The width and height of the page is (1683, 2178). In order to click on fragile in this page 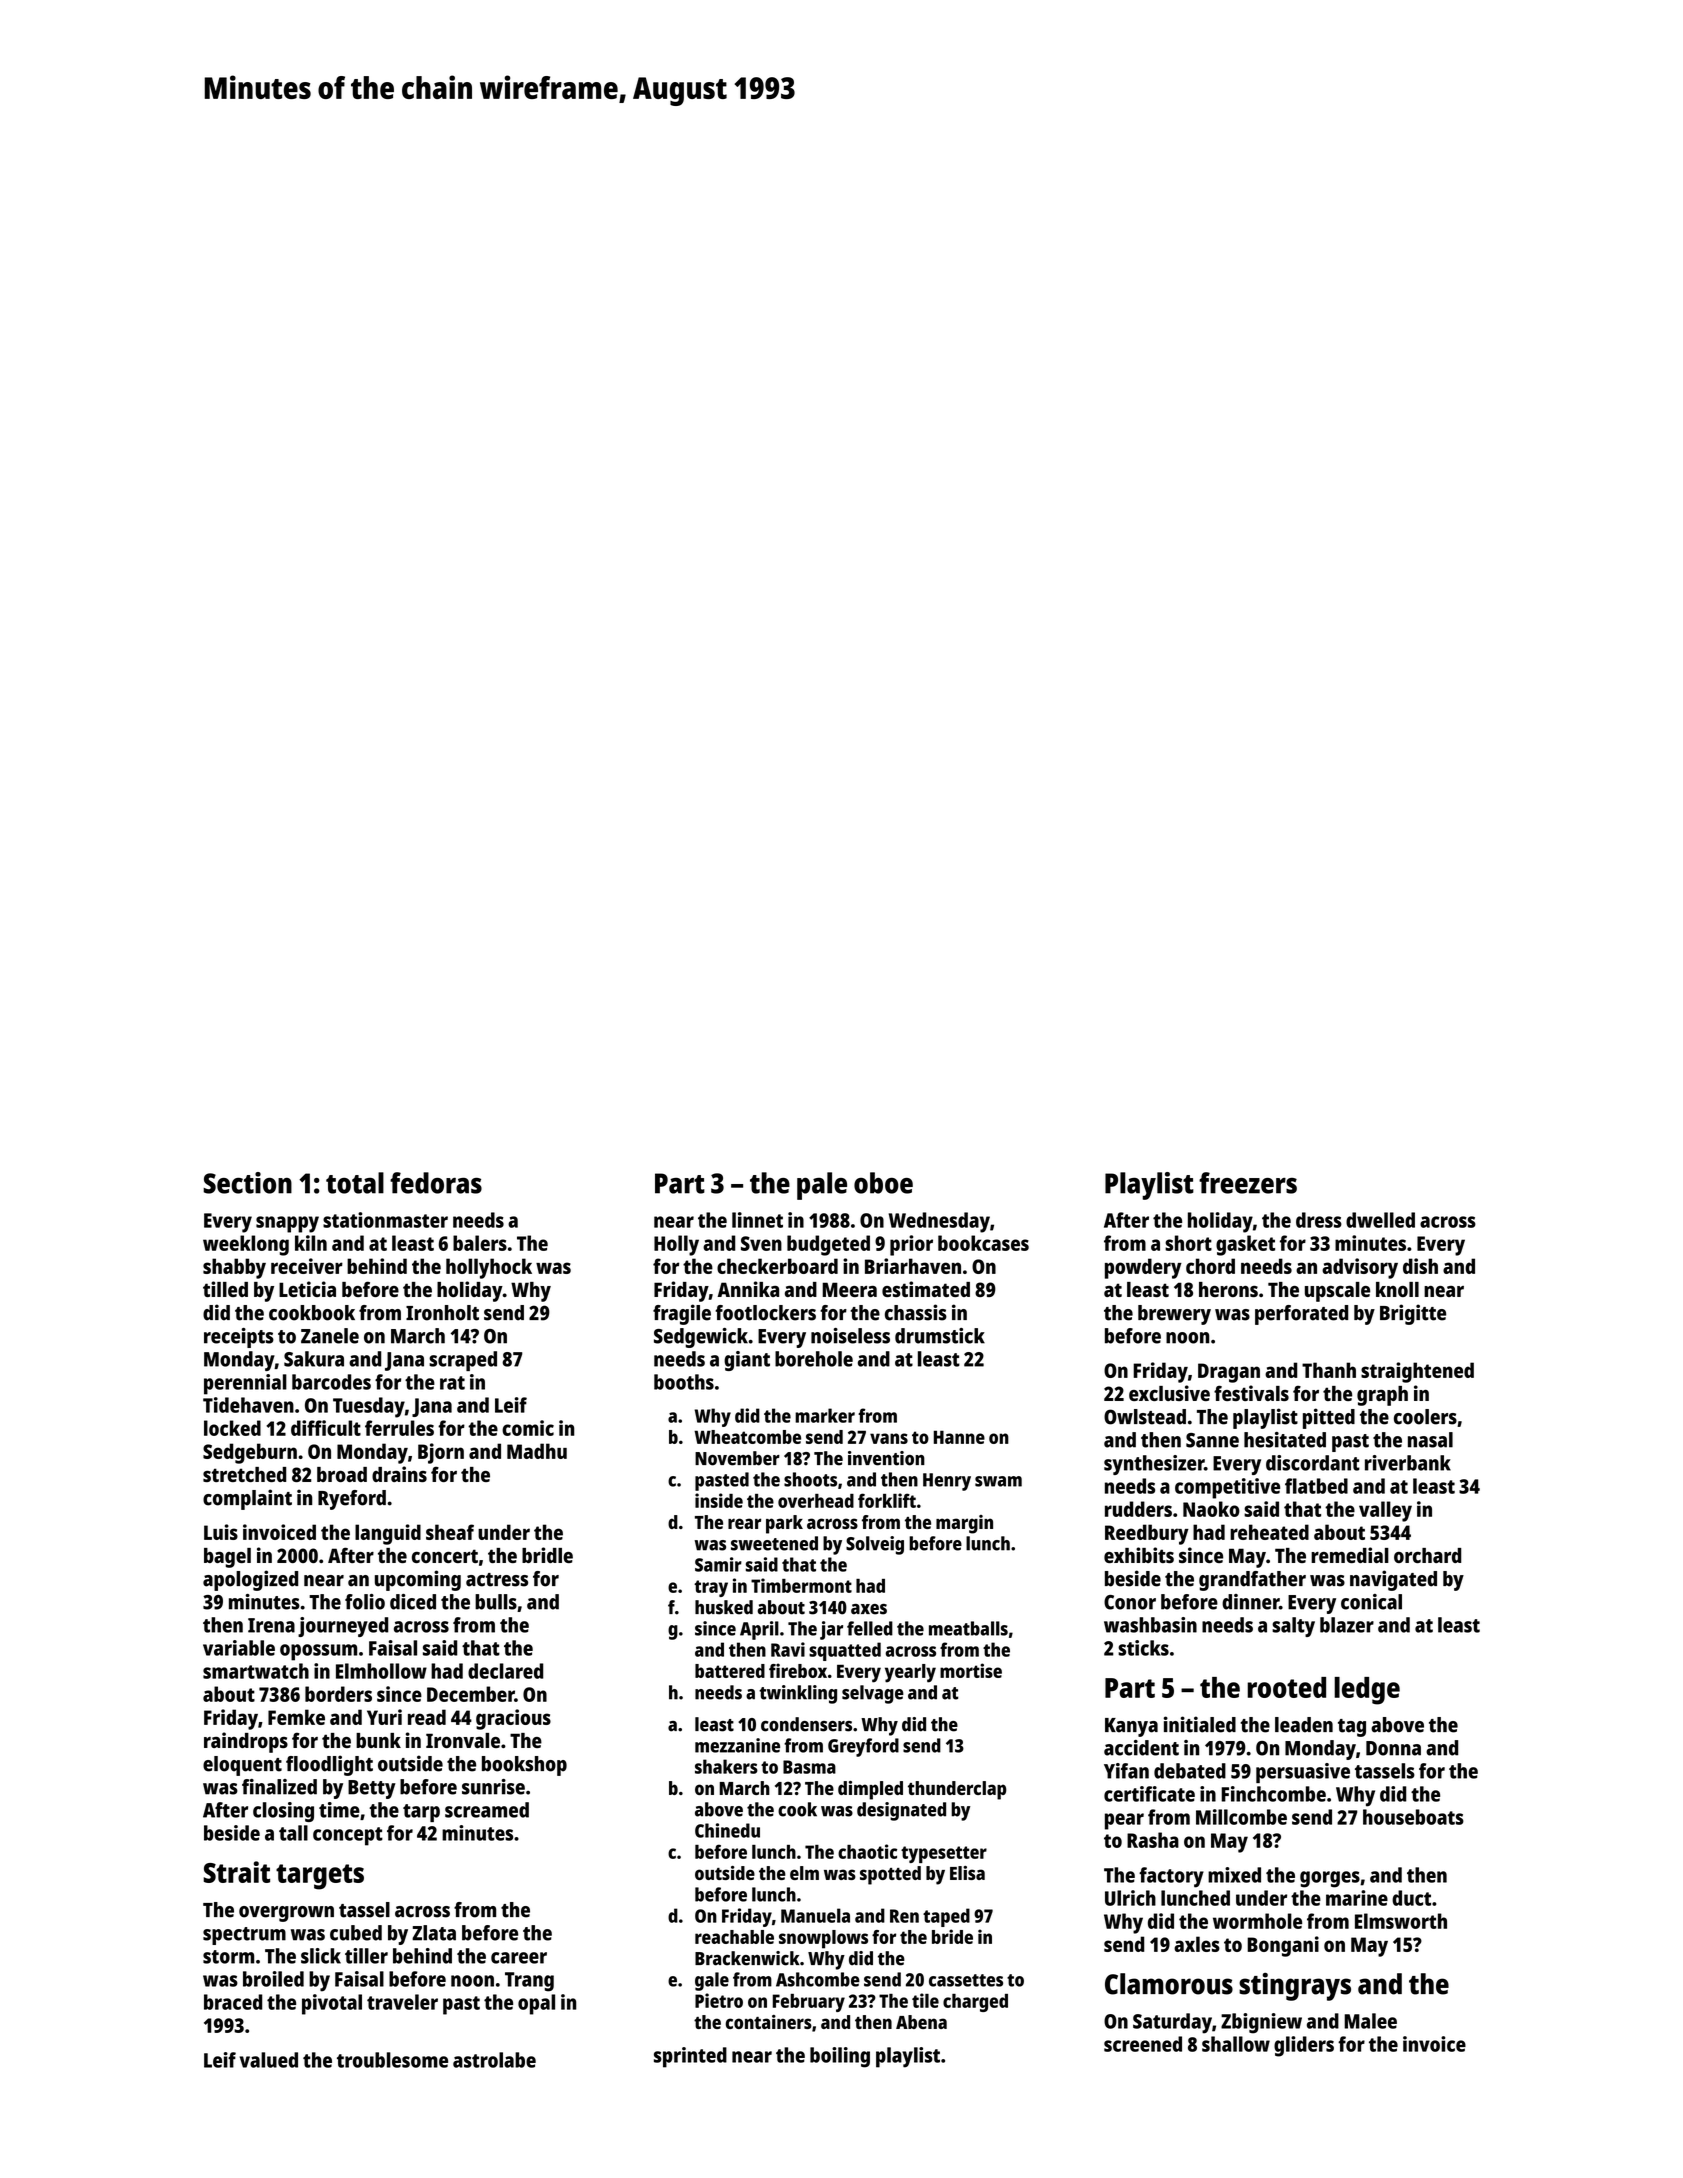, I will do `click(682, 1314)`.
